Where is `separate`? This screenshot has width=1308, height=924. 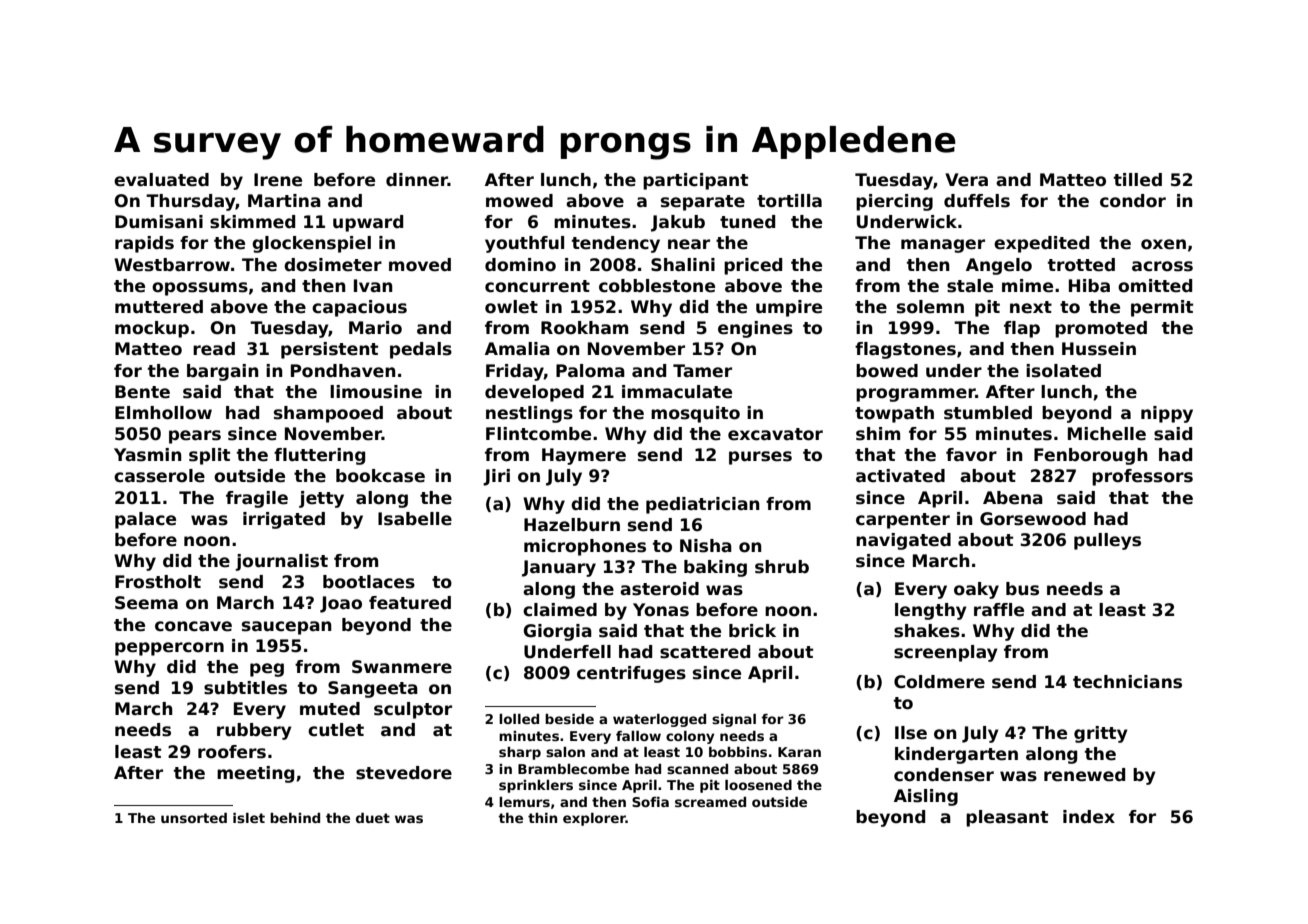 separate is located at coordinates (703, 203).
